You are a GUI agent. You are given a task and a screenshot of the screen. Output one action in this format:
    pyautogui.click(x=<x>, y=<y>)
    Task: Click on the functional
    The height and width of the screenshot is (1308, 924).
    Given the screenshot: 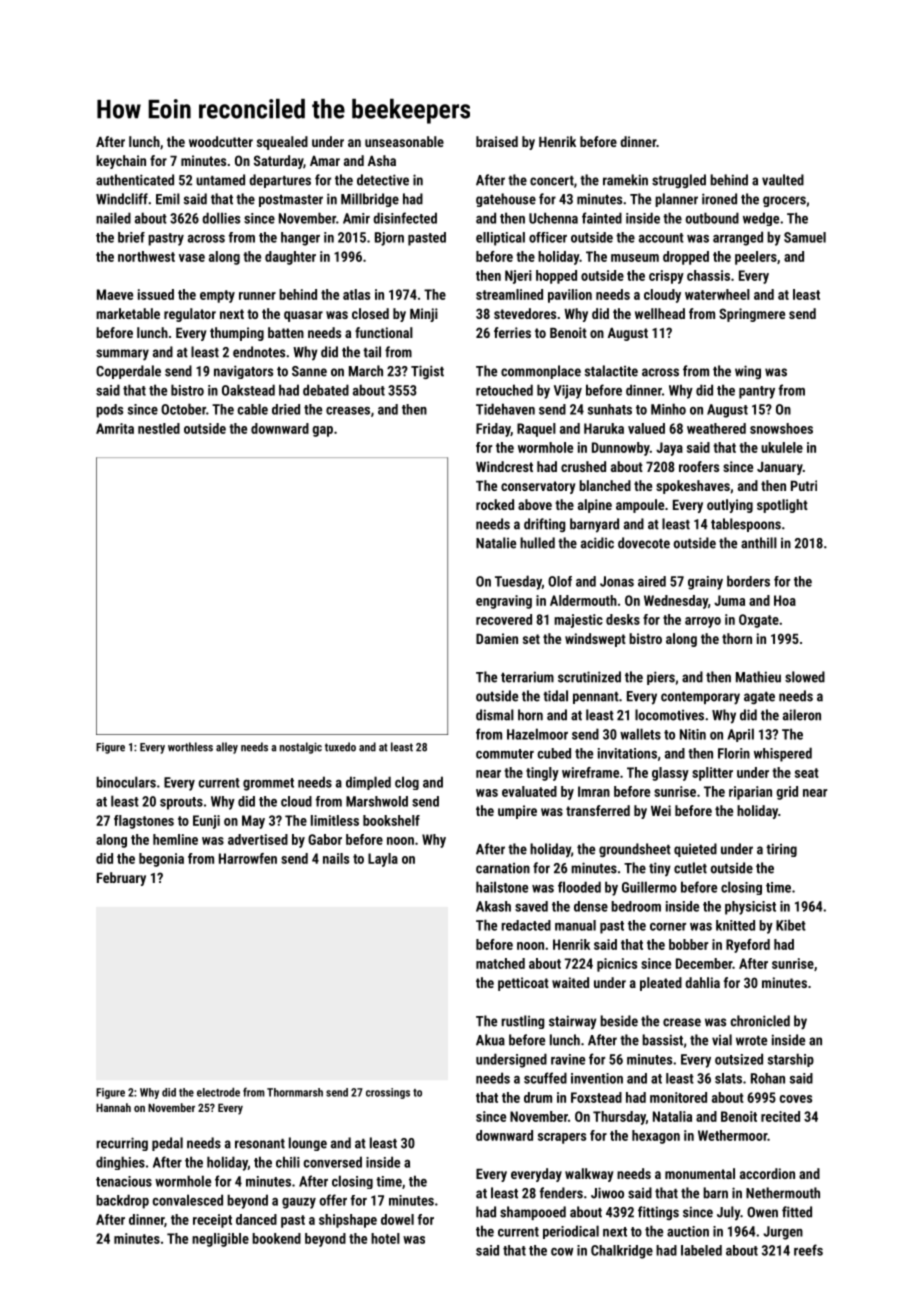 What is the action you would take?
    pyautogui.click(x=384, y=332)
